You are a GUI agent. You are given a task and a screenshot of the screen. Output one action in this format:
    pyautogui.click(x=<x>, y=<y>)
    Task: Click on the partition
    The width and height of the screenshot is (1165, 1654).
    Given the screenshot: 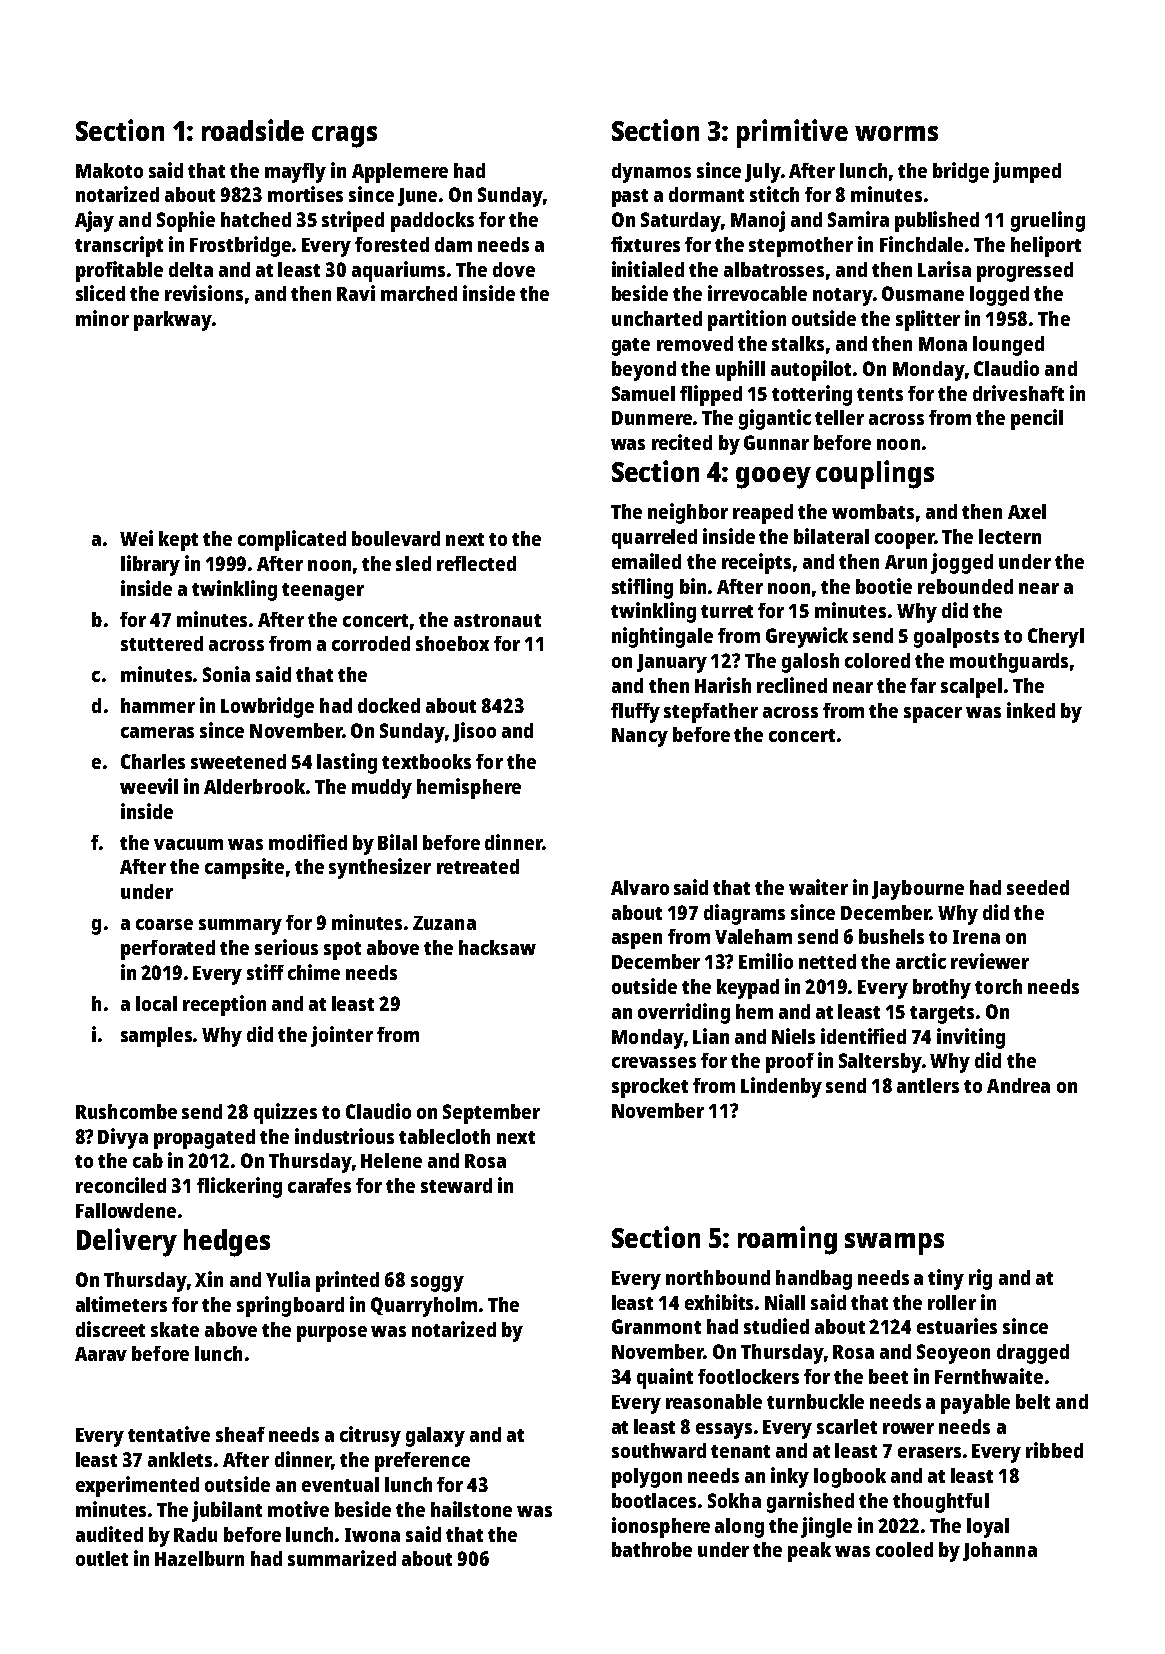 What is the action you would take?
    pyautogui.click(x=747, y=320)
